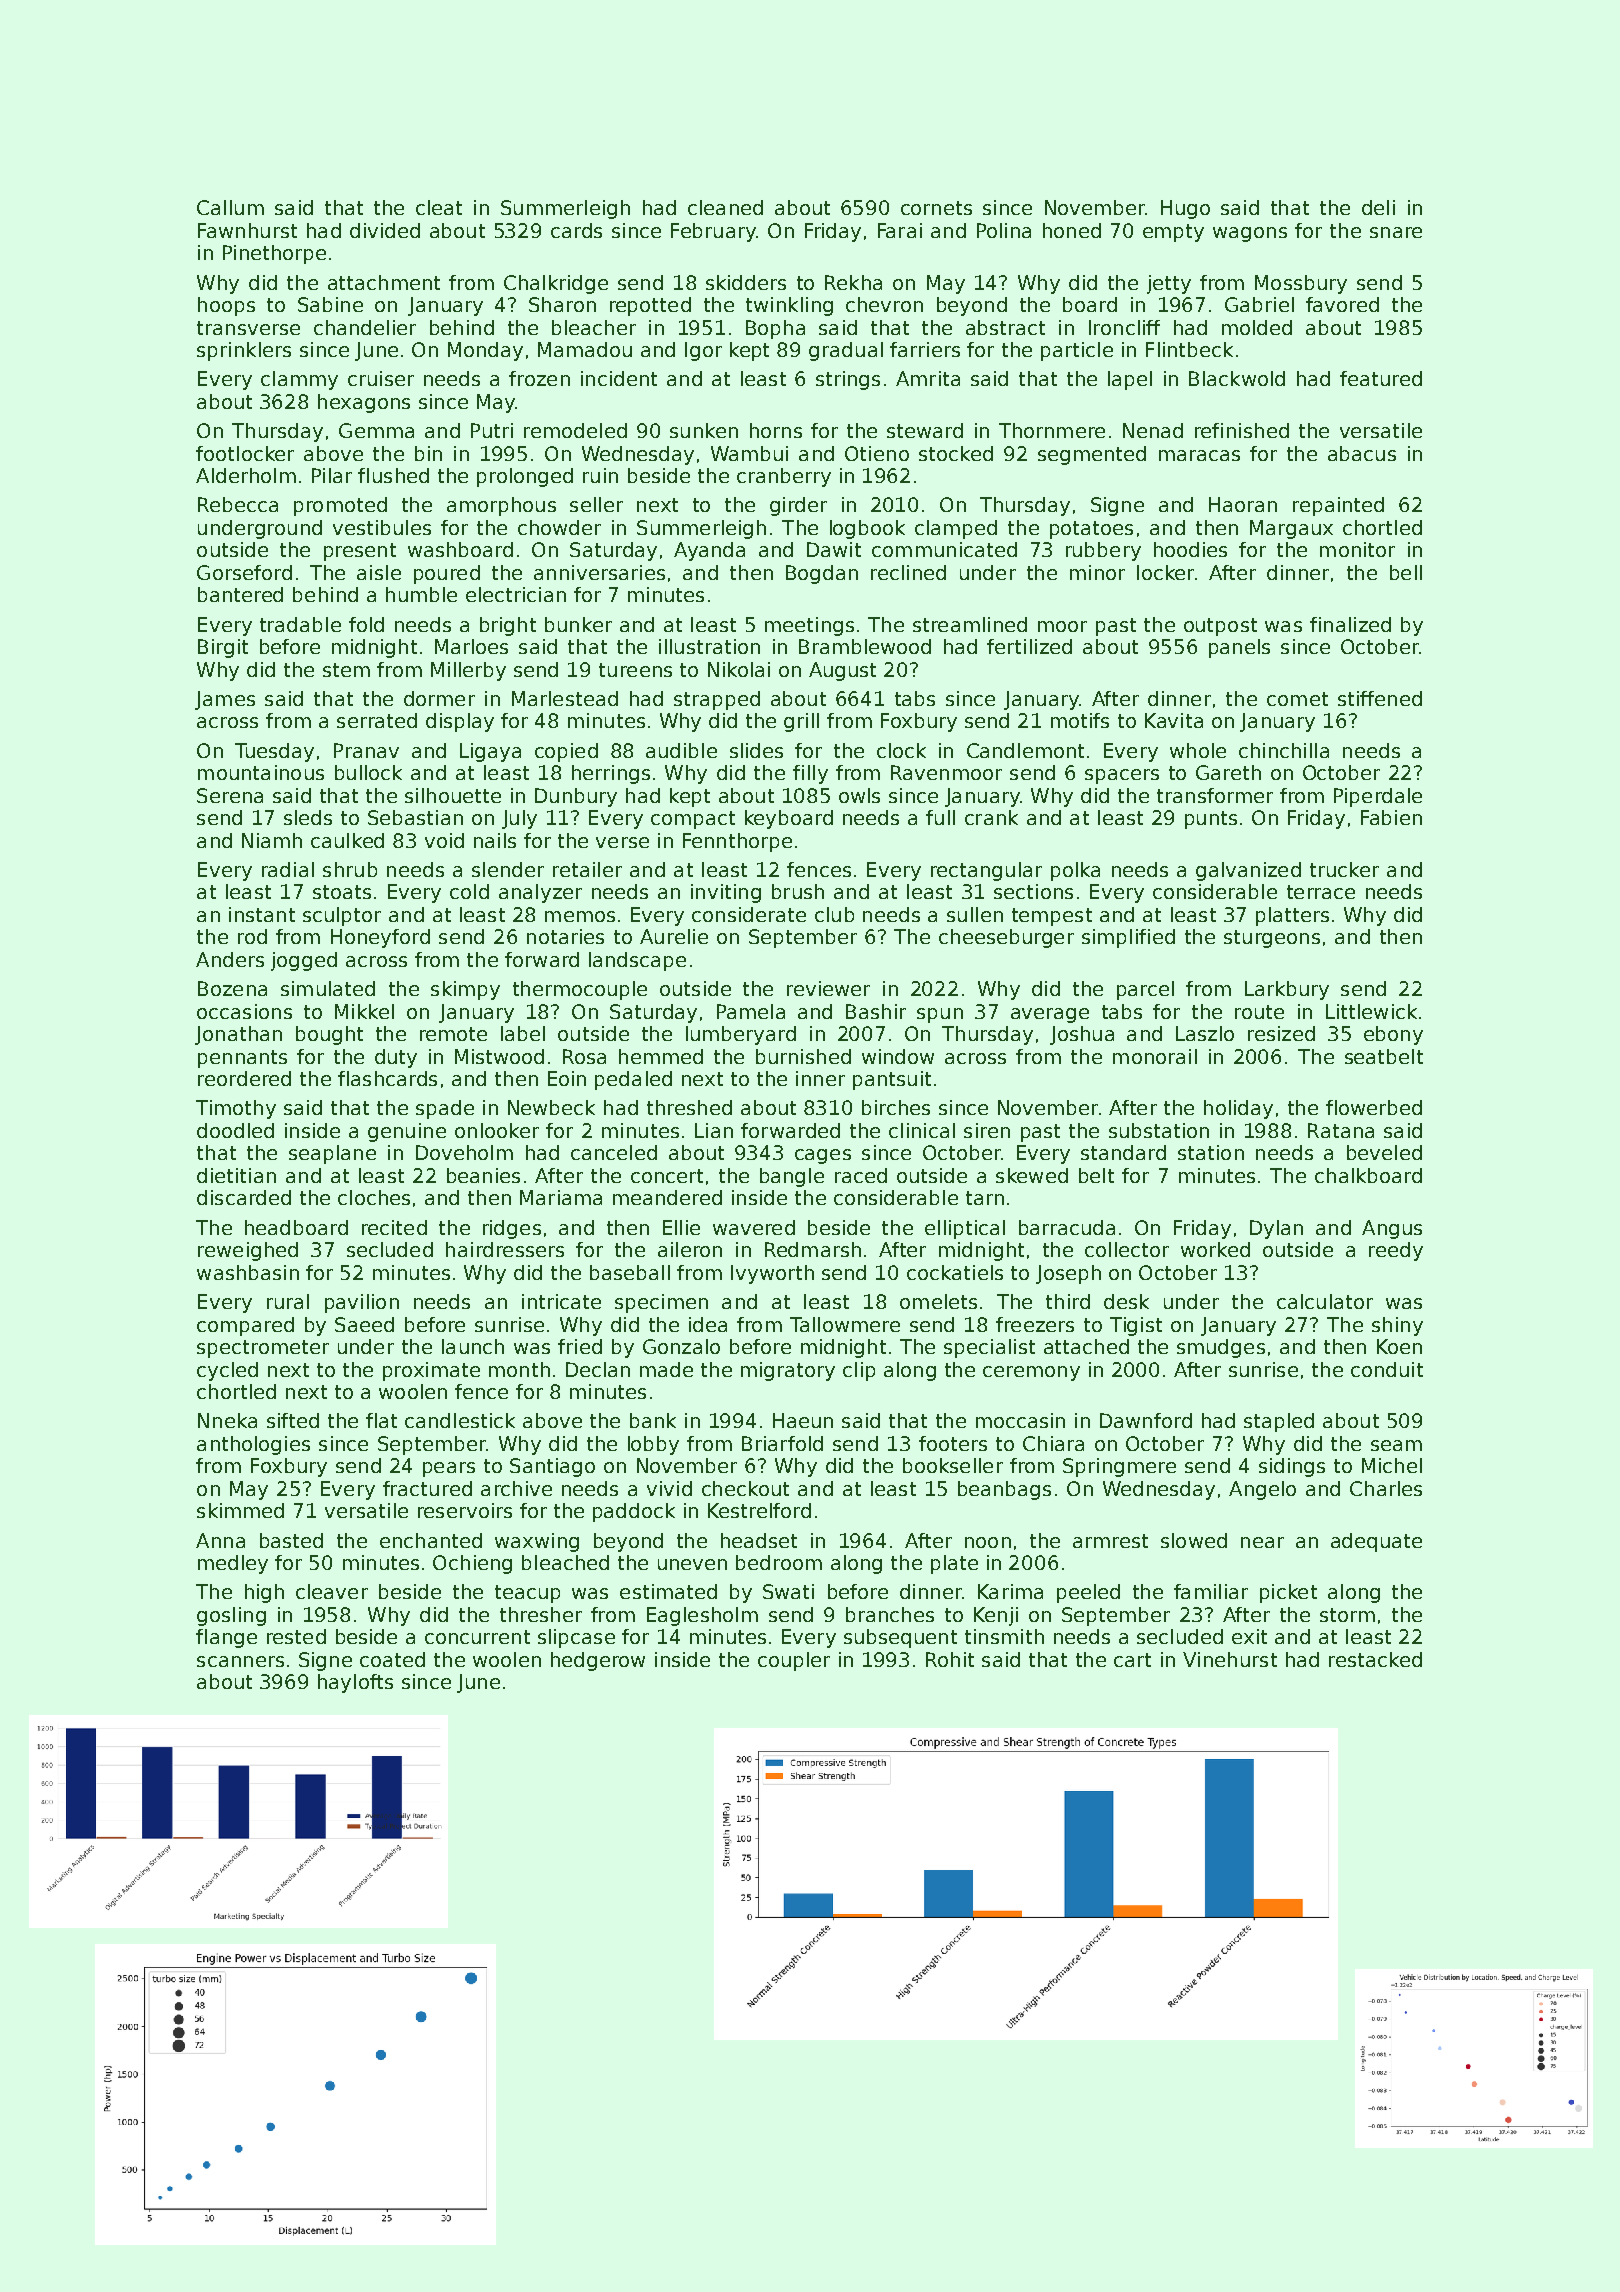 Image resolution: width=1620 pixels, height=2292 pixels. Describe the element at coordinates (1284, 750) in the screenshot. I see `chinchilla` at that location.
